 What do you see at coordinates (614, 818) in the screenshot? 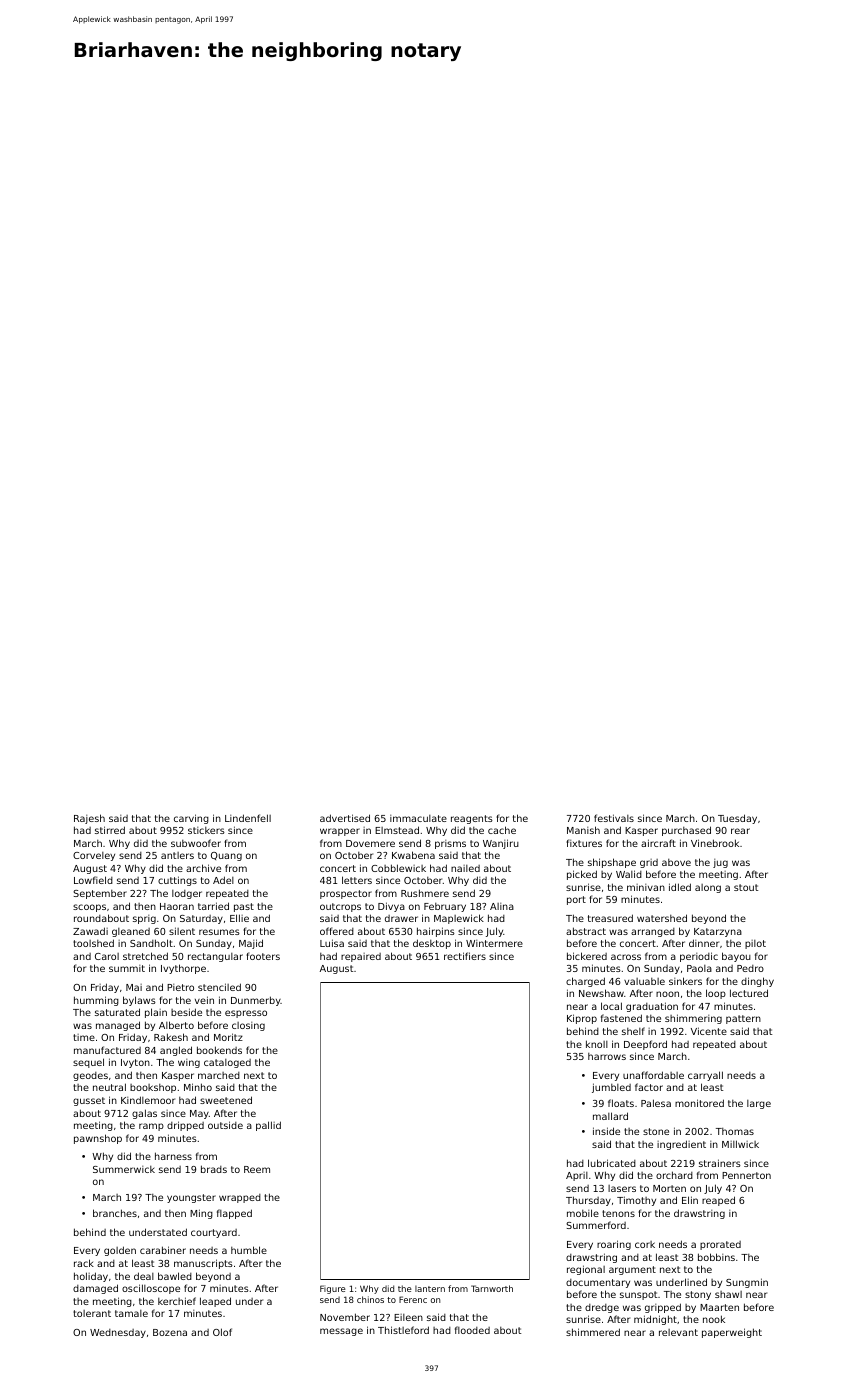
I see `festivals` at bounding box center [614, 818].
